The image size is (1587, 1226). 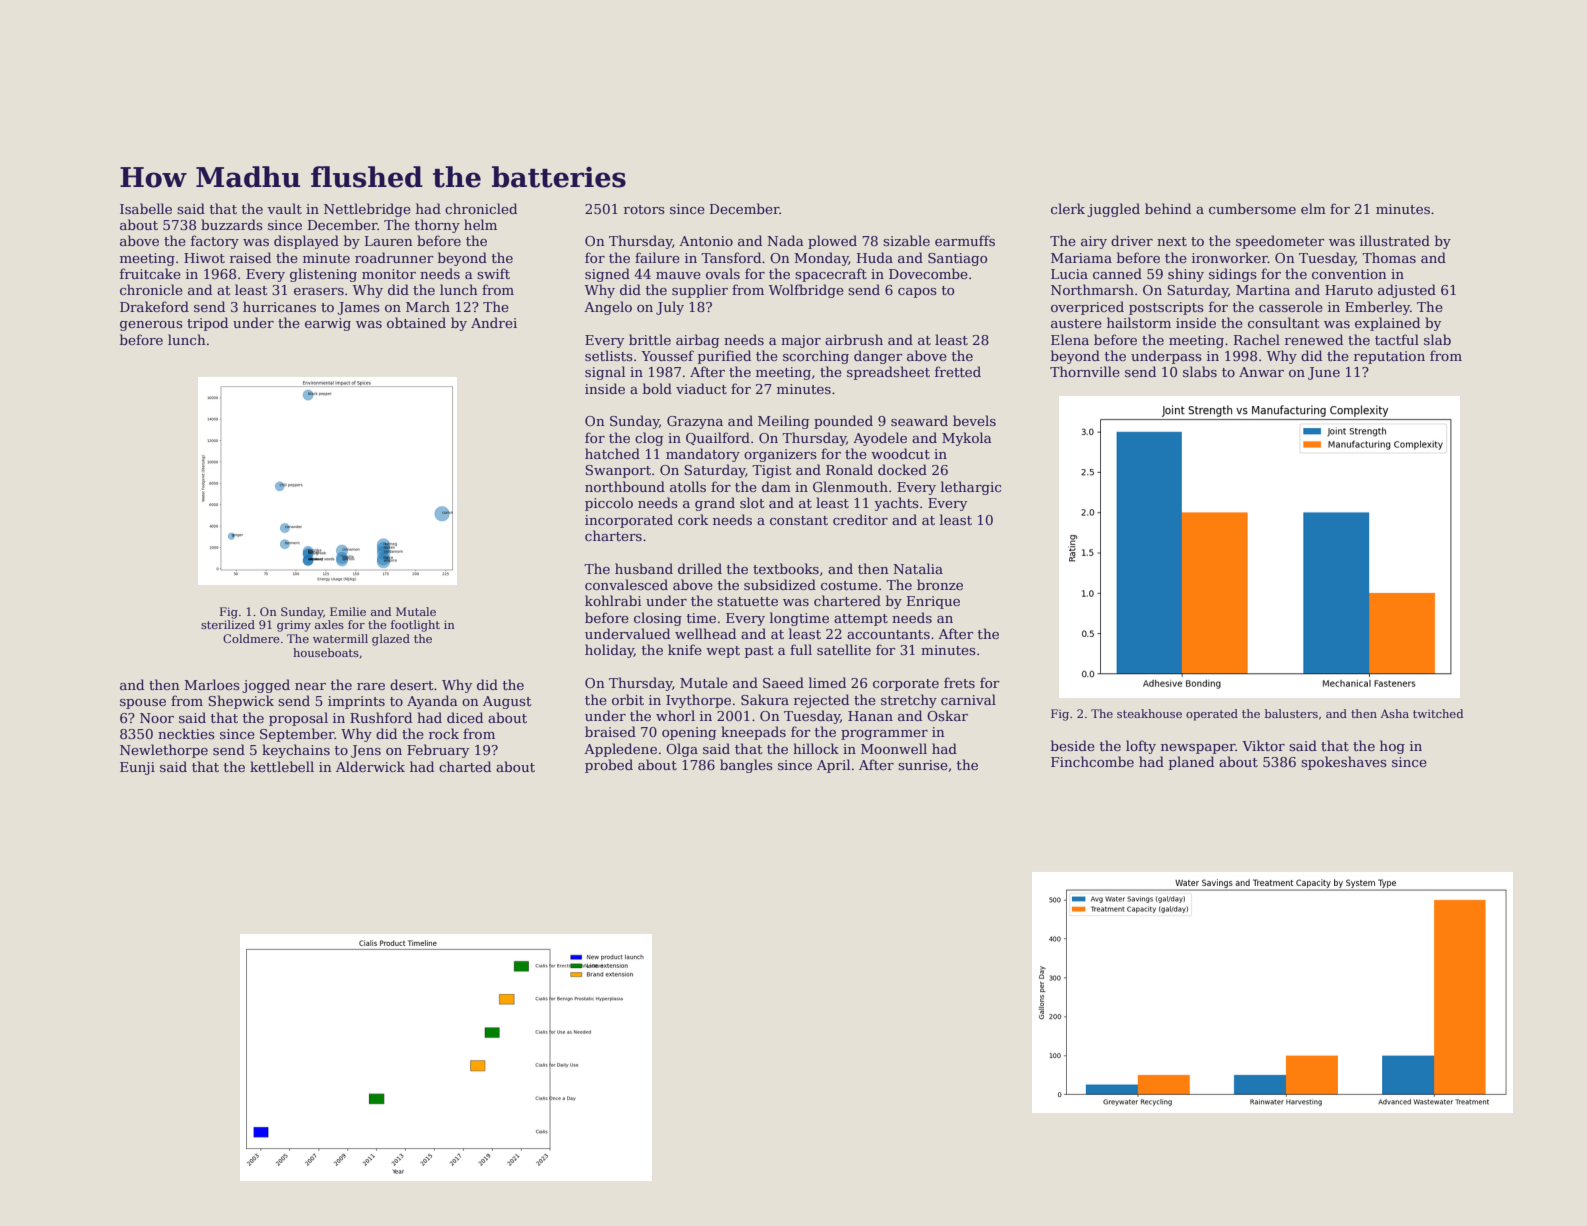 What do you see at coordinates (613, 600) in the page?
I see `kohlrabi` at bounding box center [613, 600].
